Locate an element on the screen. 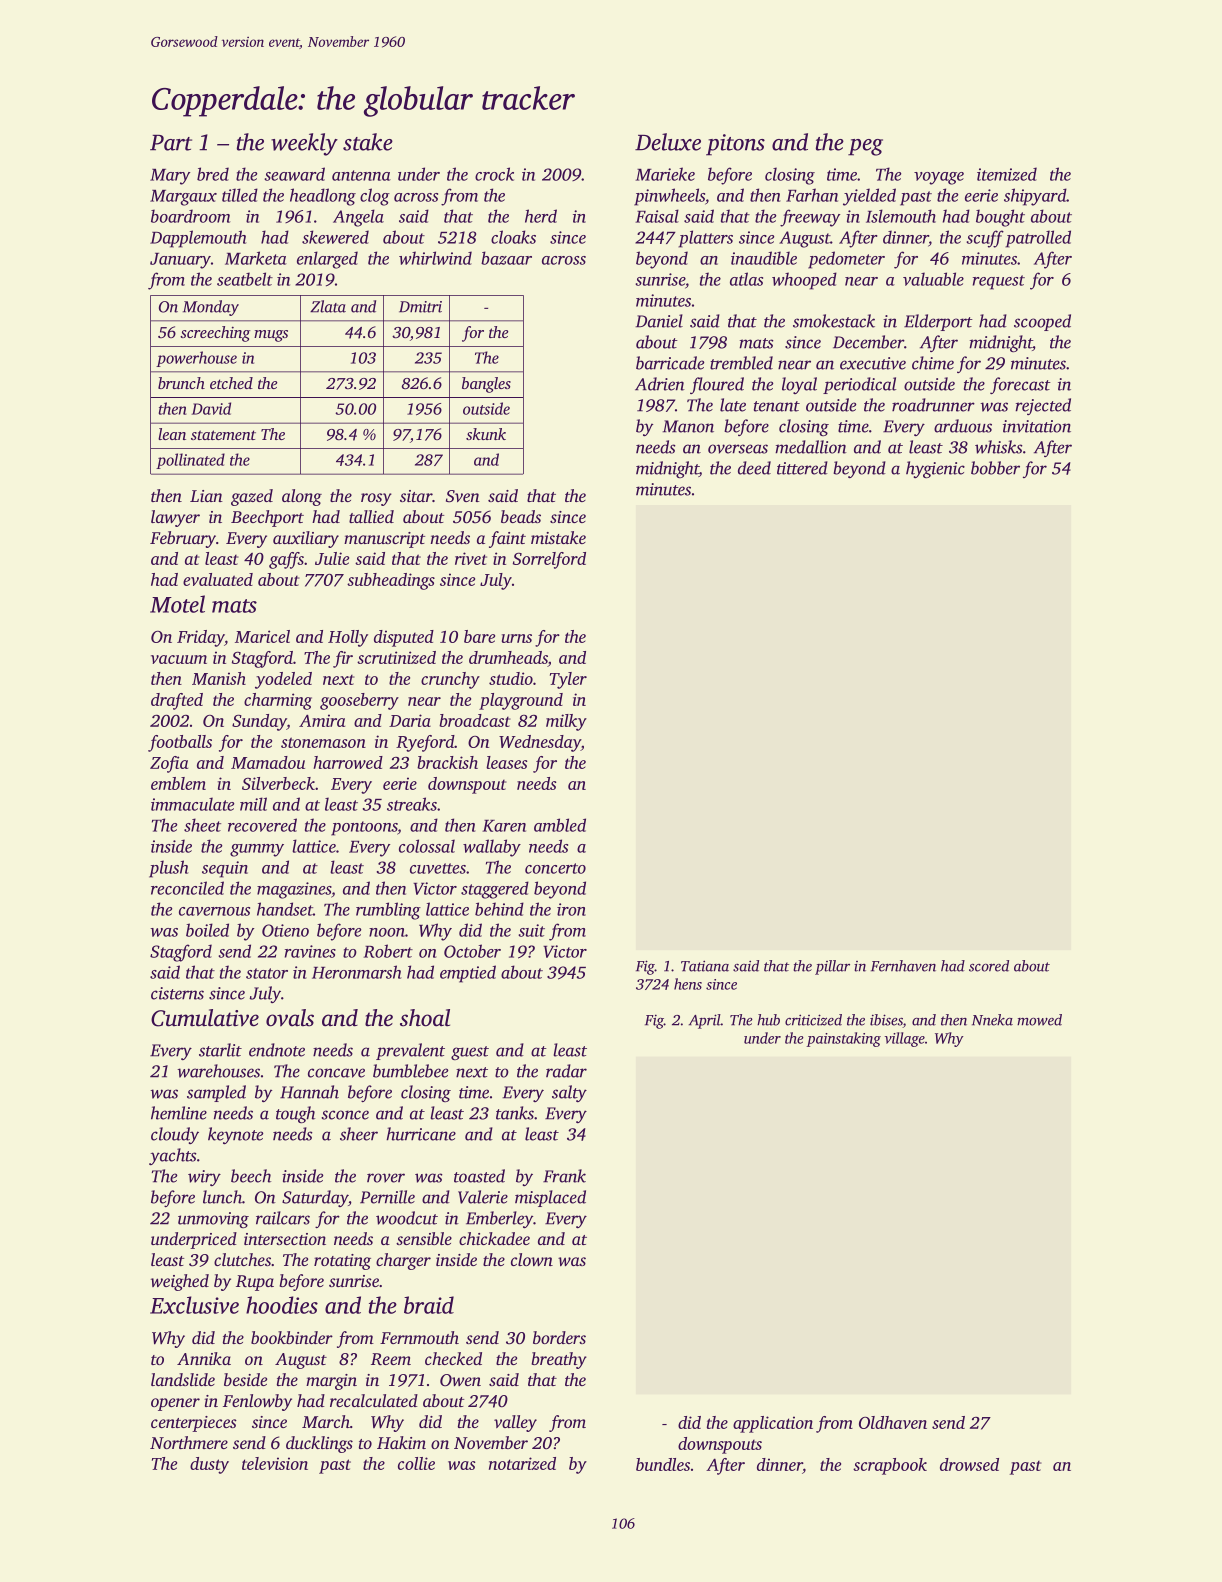 Image resolution: width=1222 pixels, height=1582 pixels. Sorrelford is located at coordinates (549, 560).
